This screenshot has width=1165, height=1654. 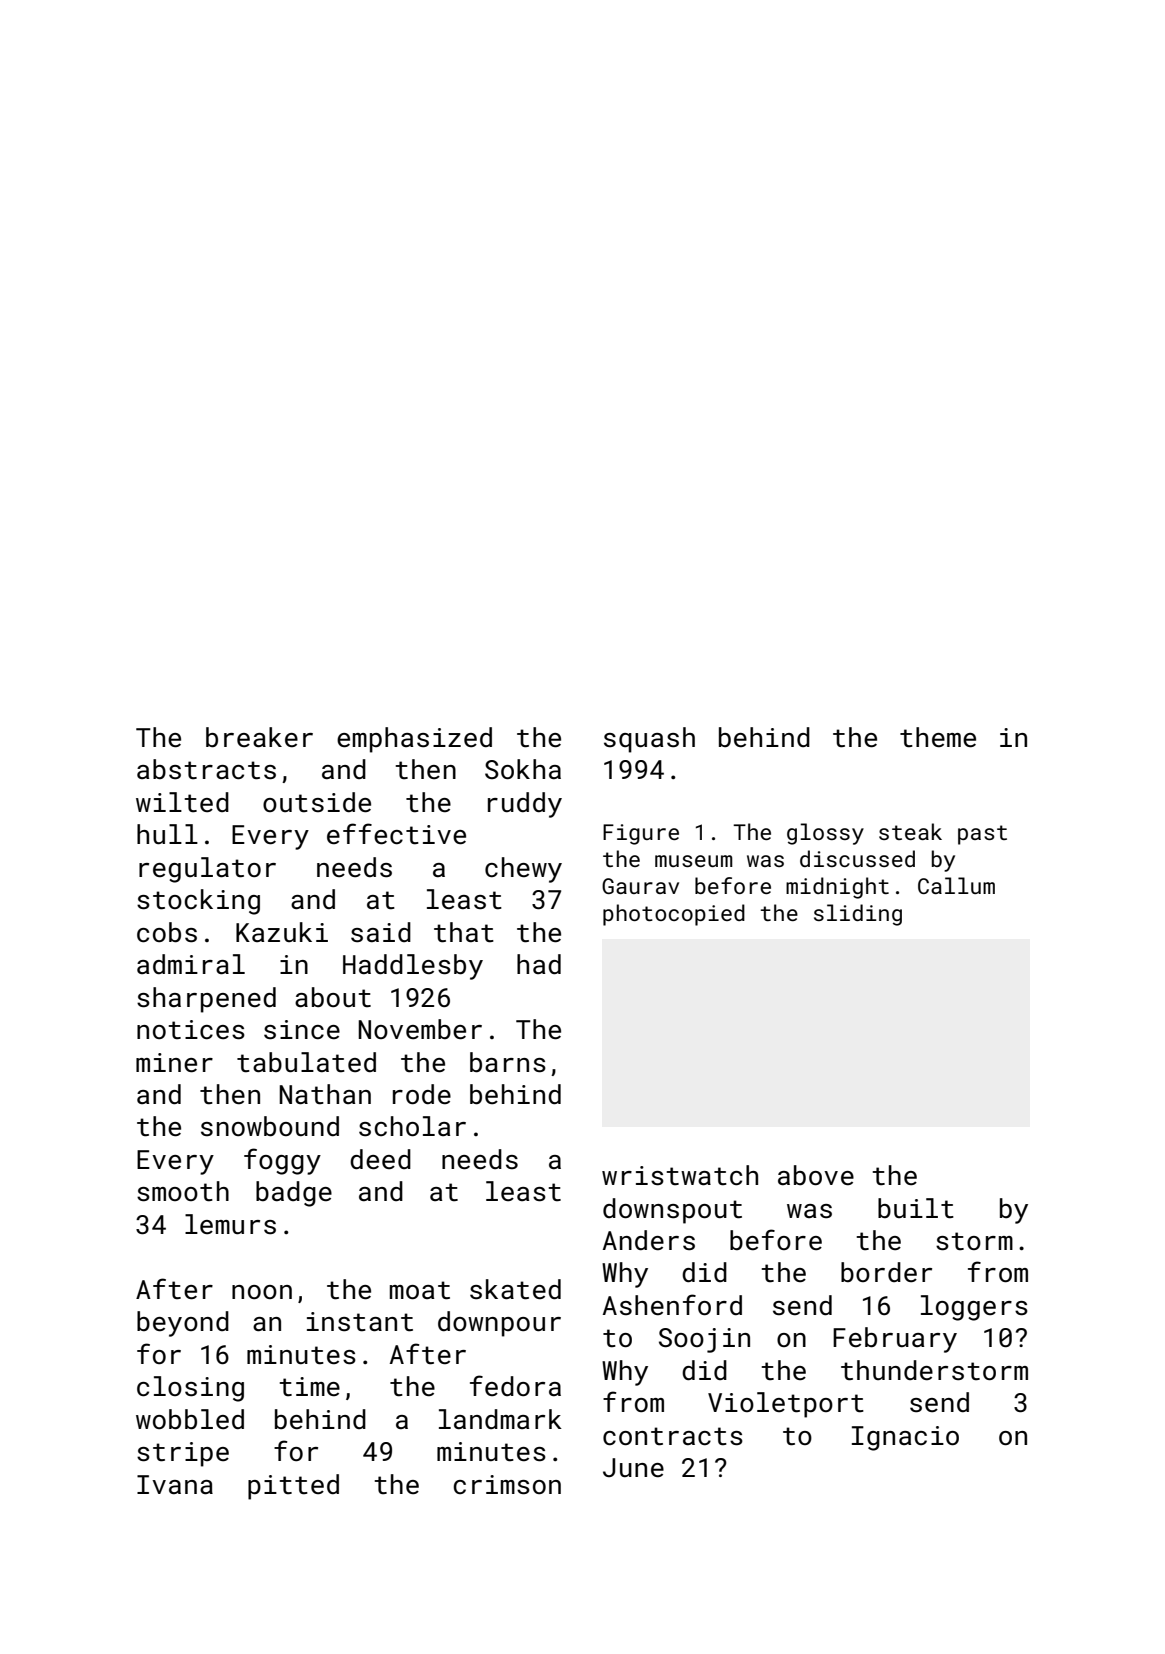 What do you see at coordinates (500, 1419) in the screenshot?
I see `landmark` at bounding box center [500, 1419].
